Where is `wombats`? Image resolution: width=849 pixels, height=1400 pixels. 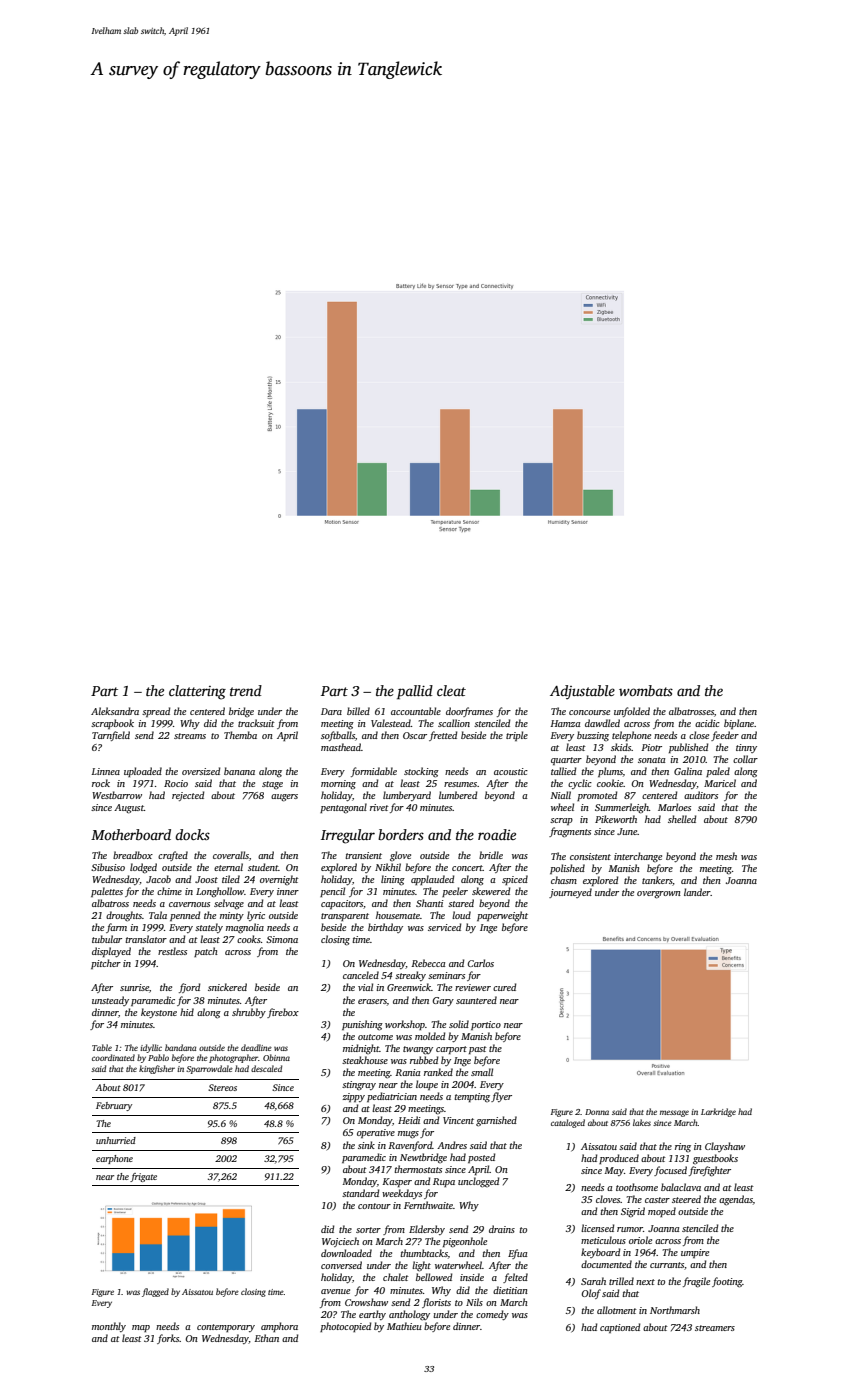
wombats is located at coordinates (646, 690).
